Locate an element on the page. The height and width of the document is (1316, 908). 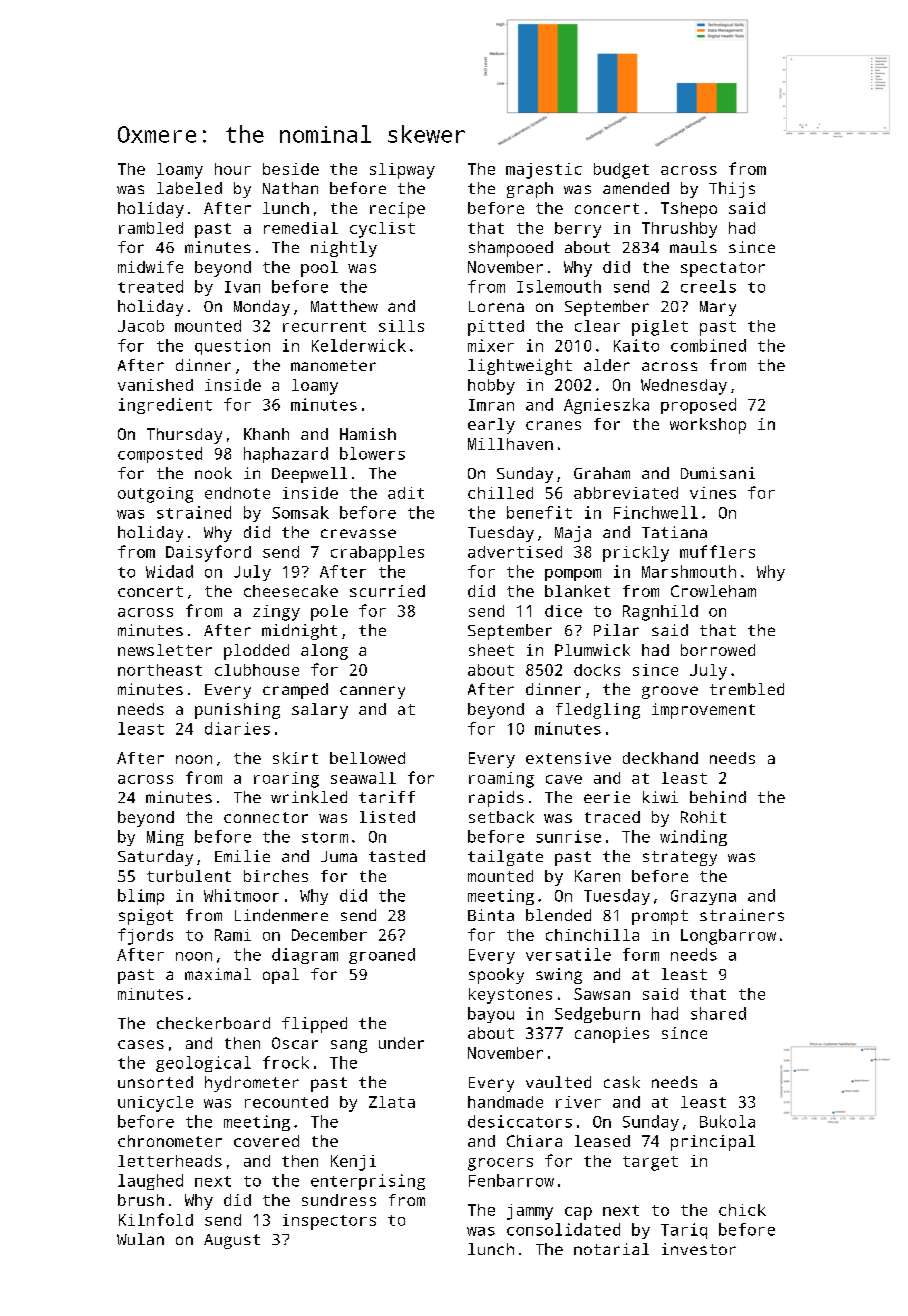
prickly is located at coordinates (636, 554).
